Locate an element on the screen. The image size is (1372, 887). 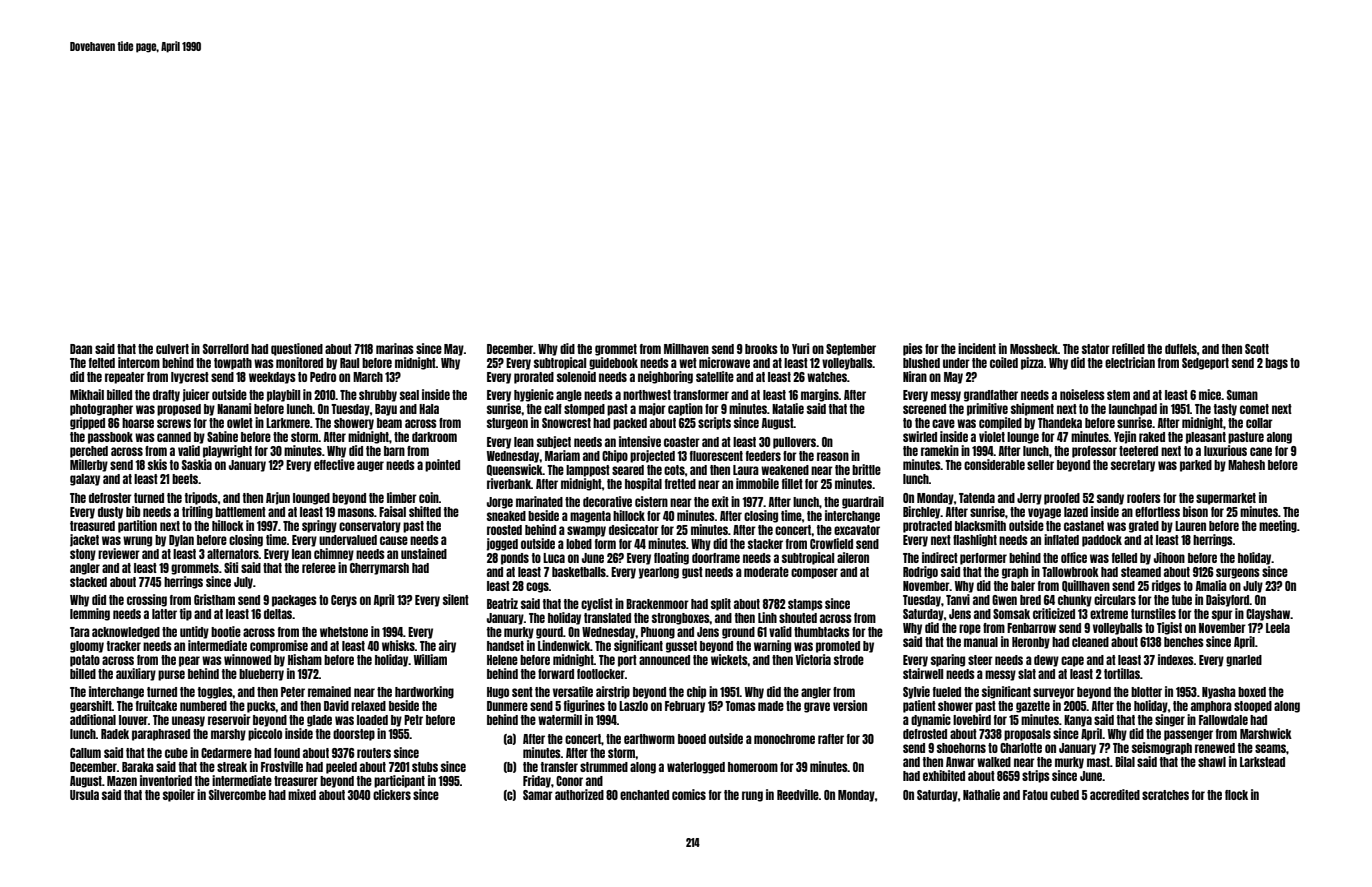
floating is located at coordinates (671, 558).
